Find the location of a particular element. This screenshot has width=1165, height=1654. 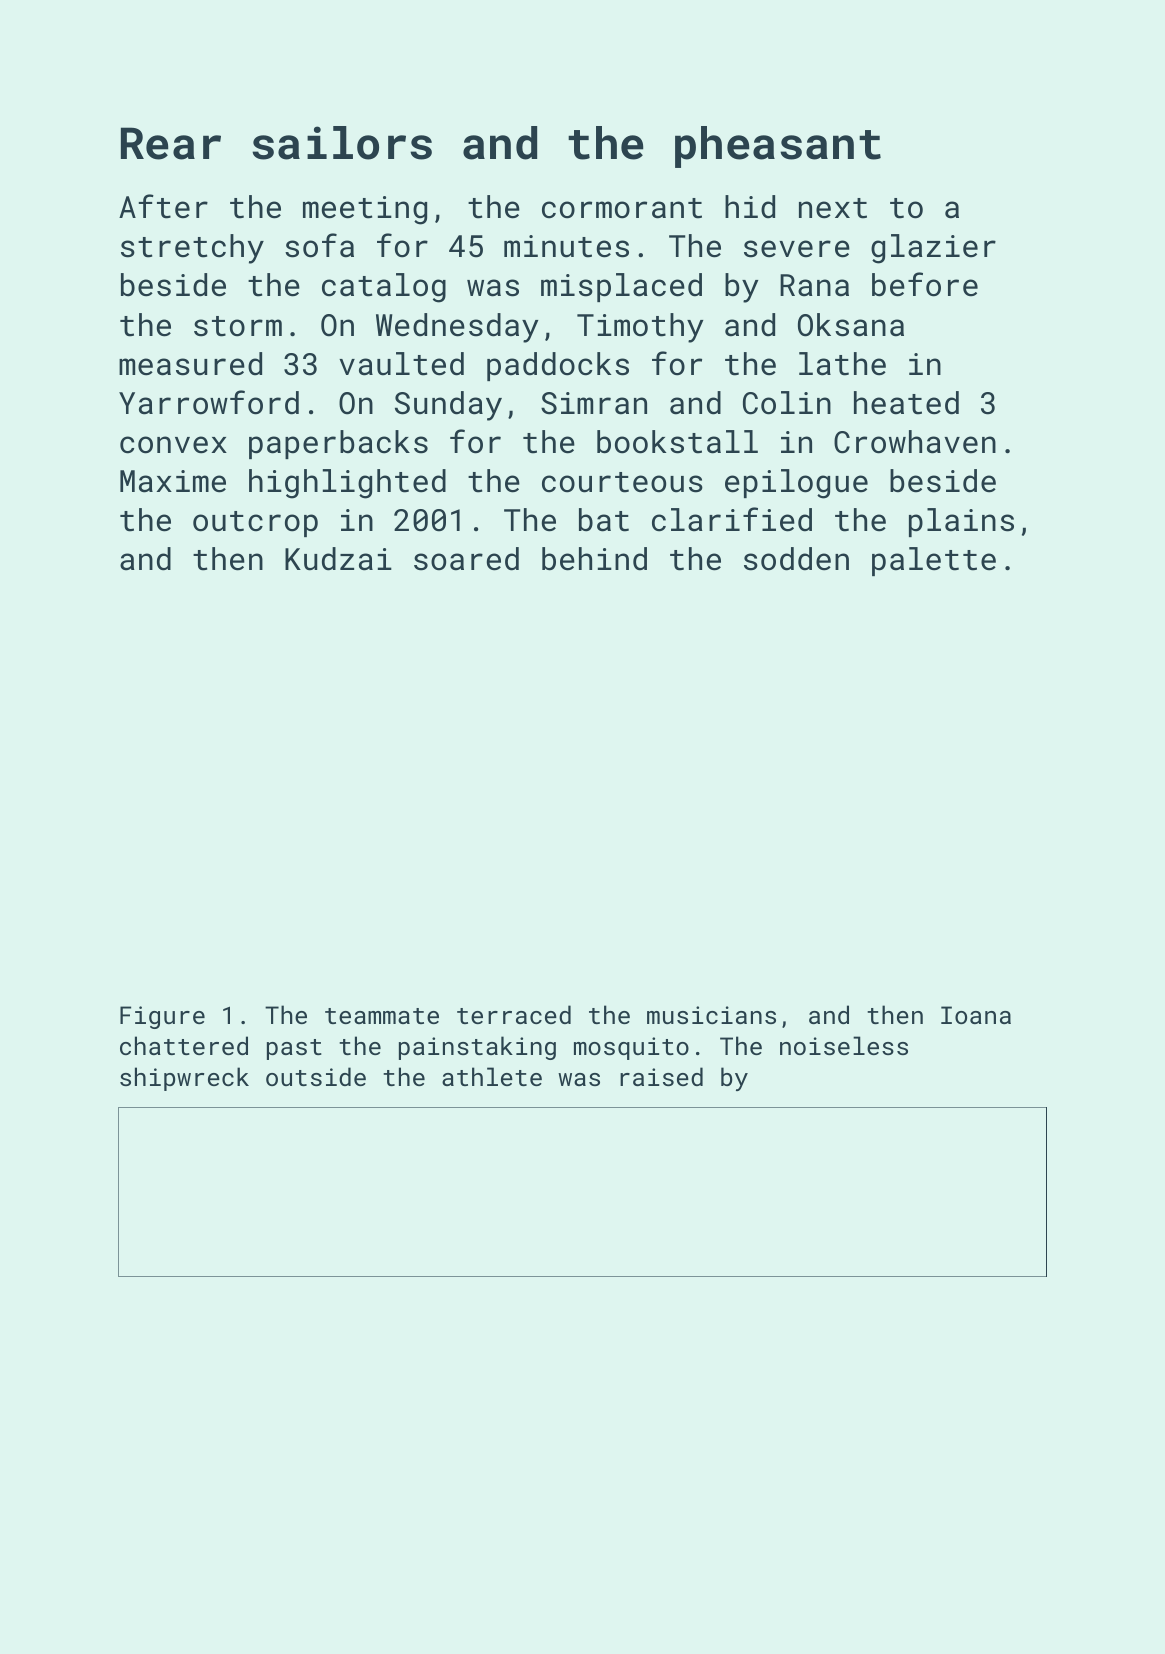

mosquito is located at coordinates (631, 1048).
